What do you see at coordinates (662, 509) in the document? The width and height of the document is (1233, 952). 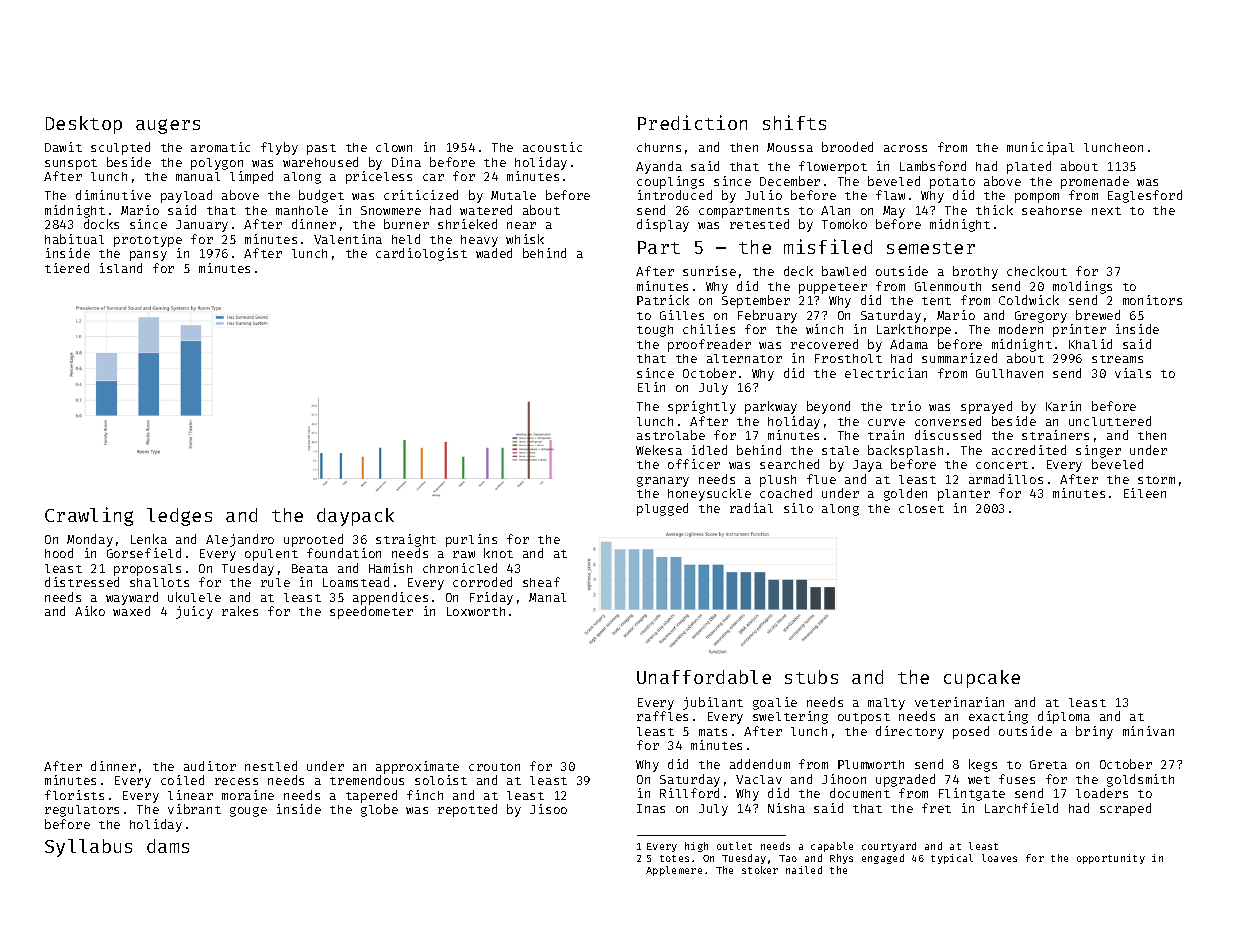 I see `plugged` at bounding box center [662, 509].
